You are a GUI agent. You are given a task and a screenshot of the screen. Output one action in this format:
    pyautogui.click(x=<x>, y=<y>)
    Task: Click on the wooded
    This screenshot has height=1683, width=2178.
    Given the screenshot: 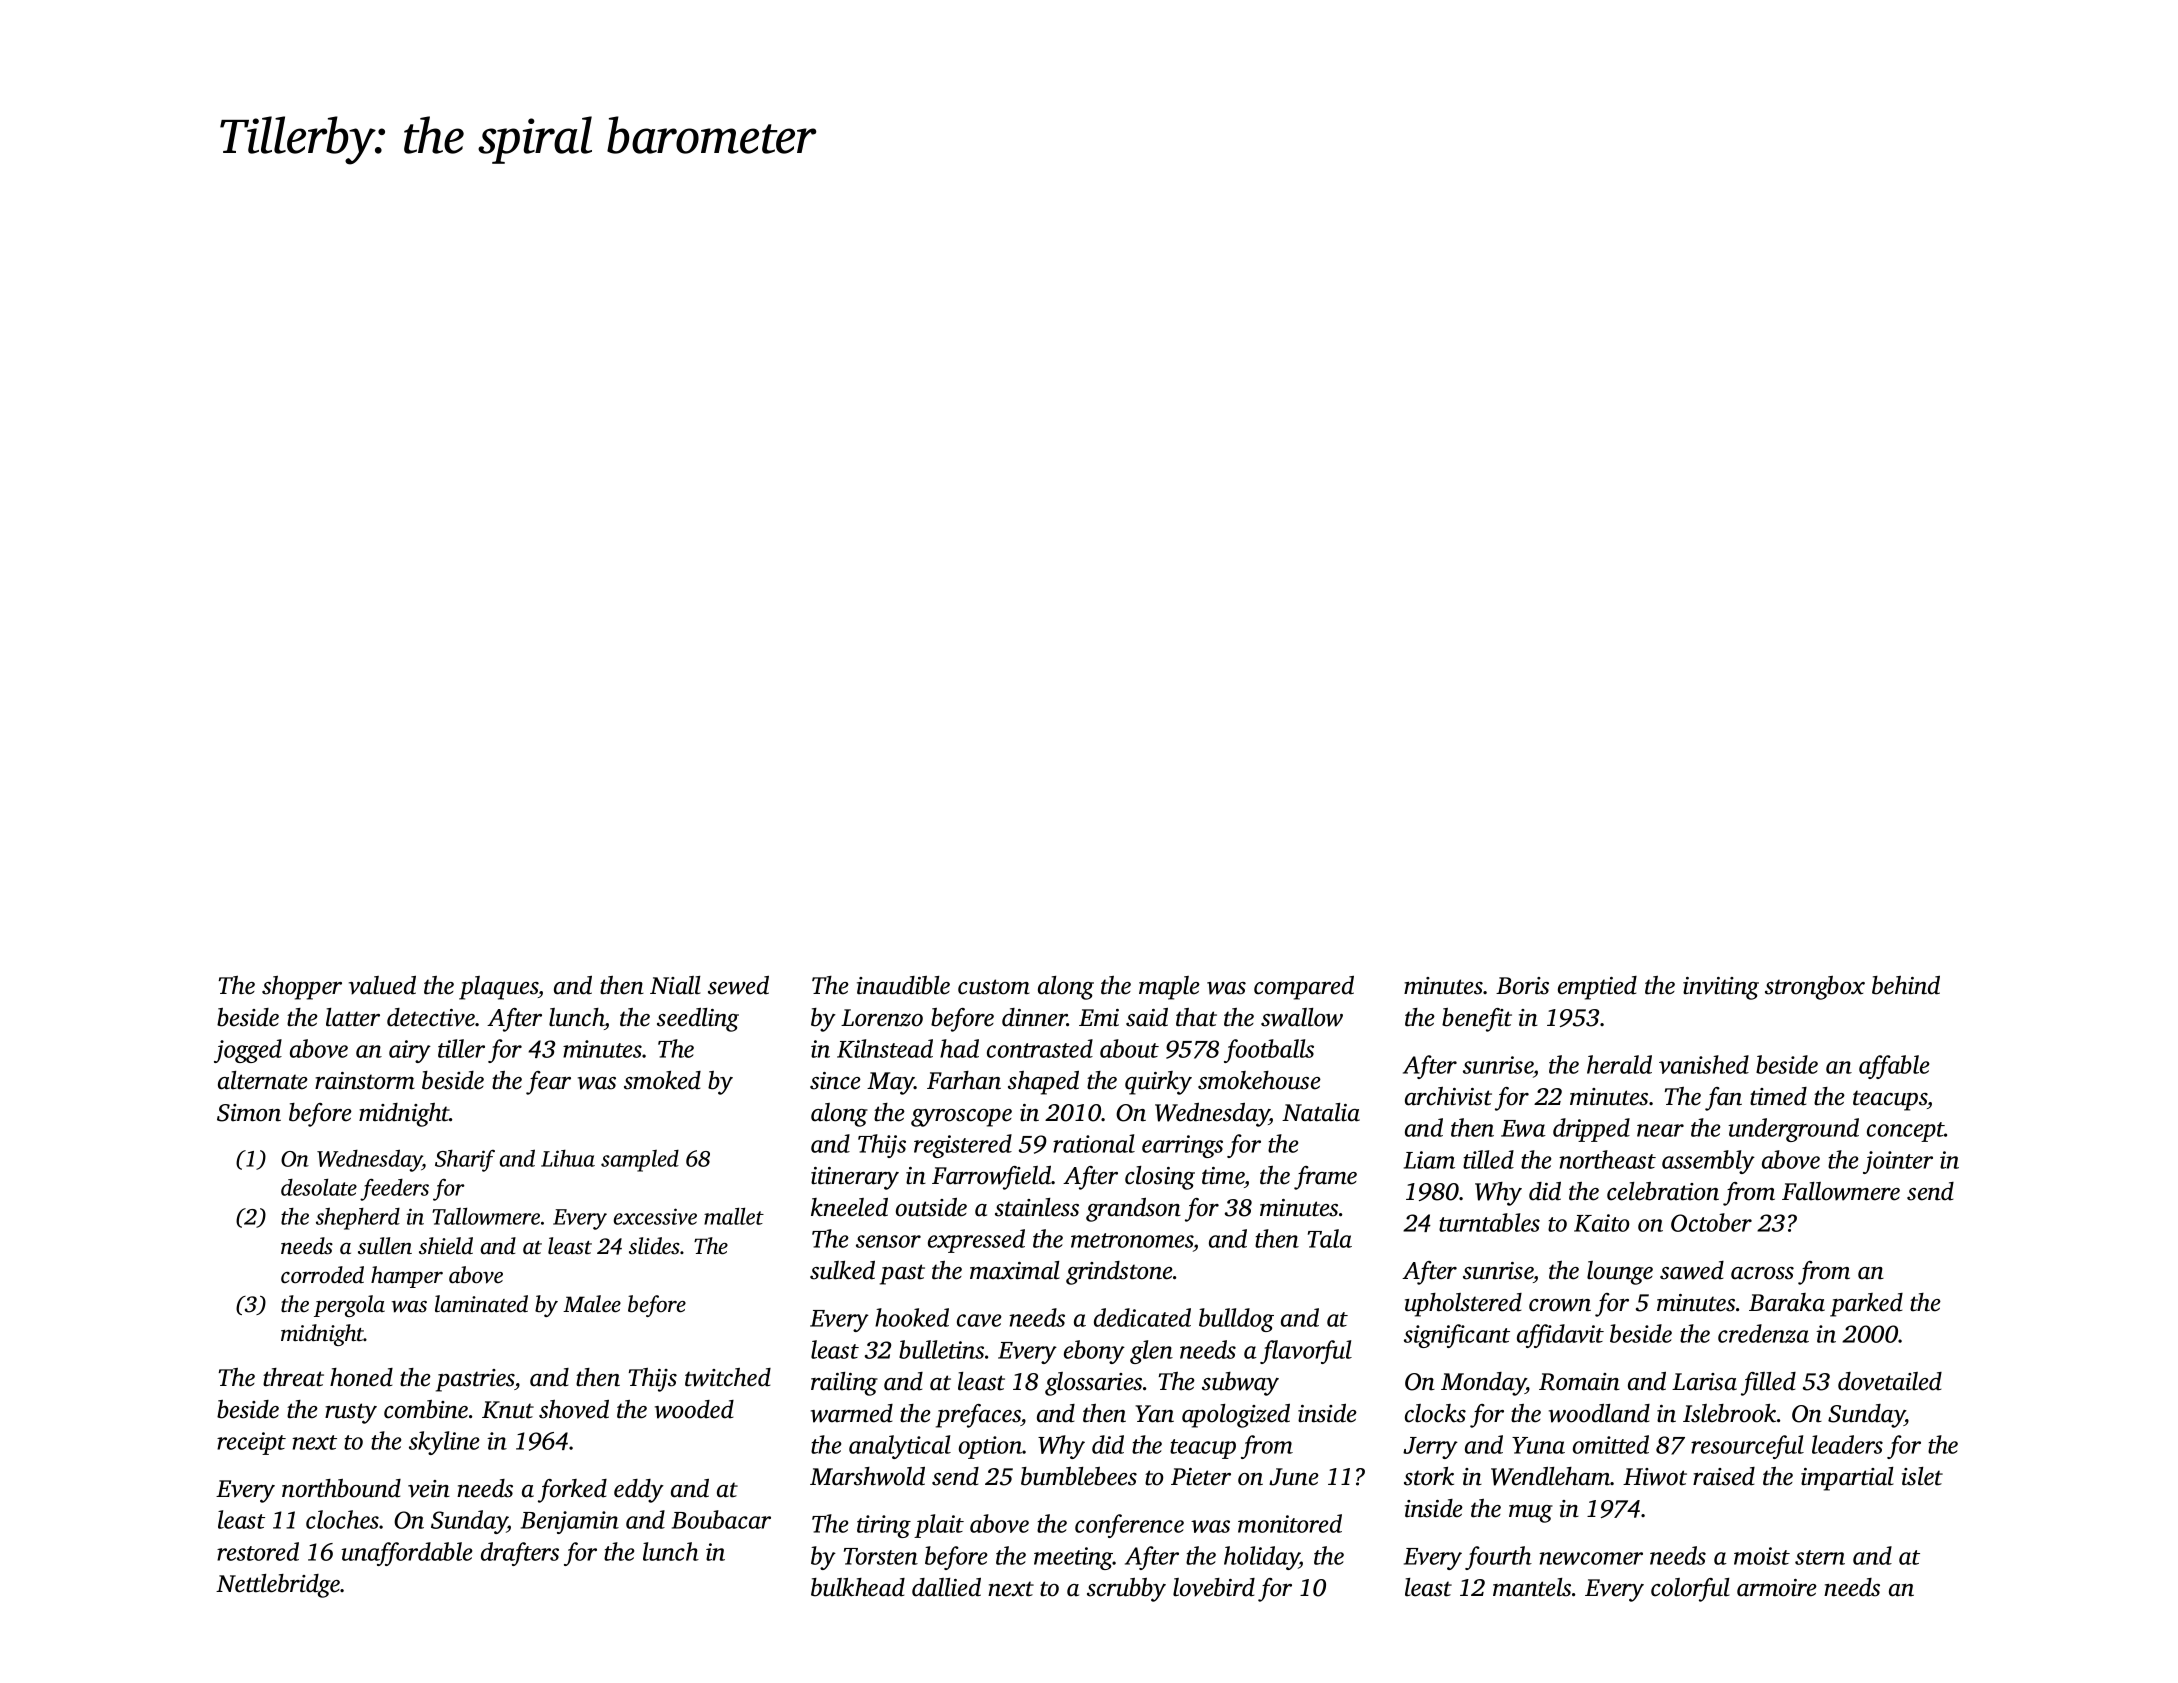 What is the action you would take?
    pyautogui.click(x=694, y=1409)
